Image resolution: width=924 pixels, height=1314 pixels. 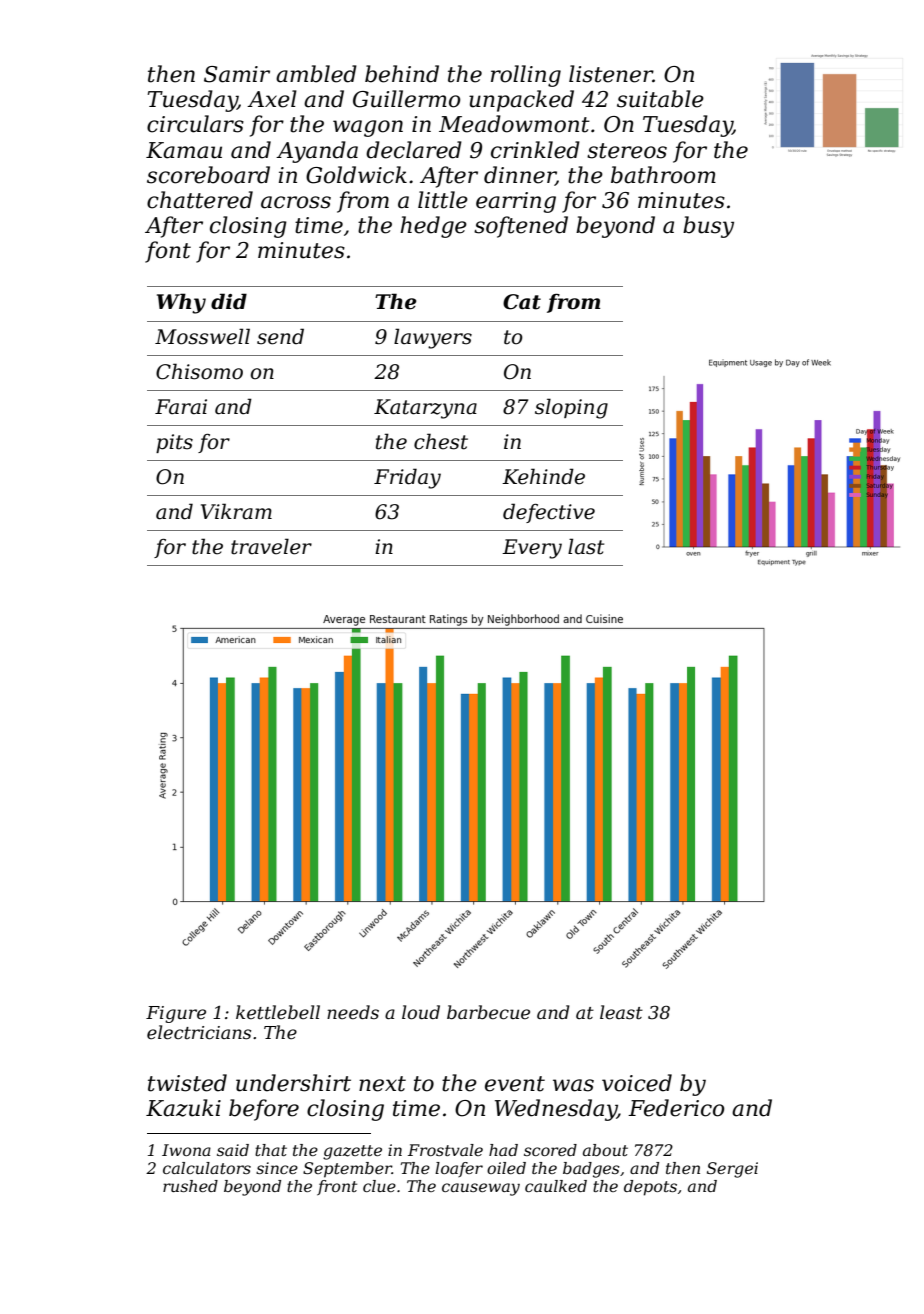 What do you see at coordinates (278, 1012) in the image?
I see `kettlebell` at bounding box center [278, 1012].
